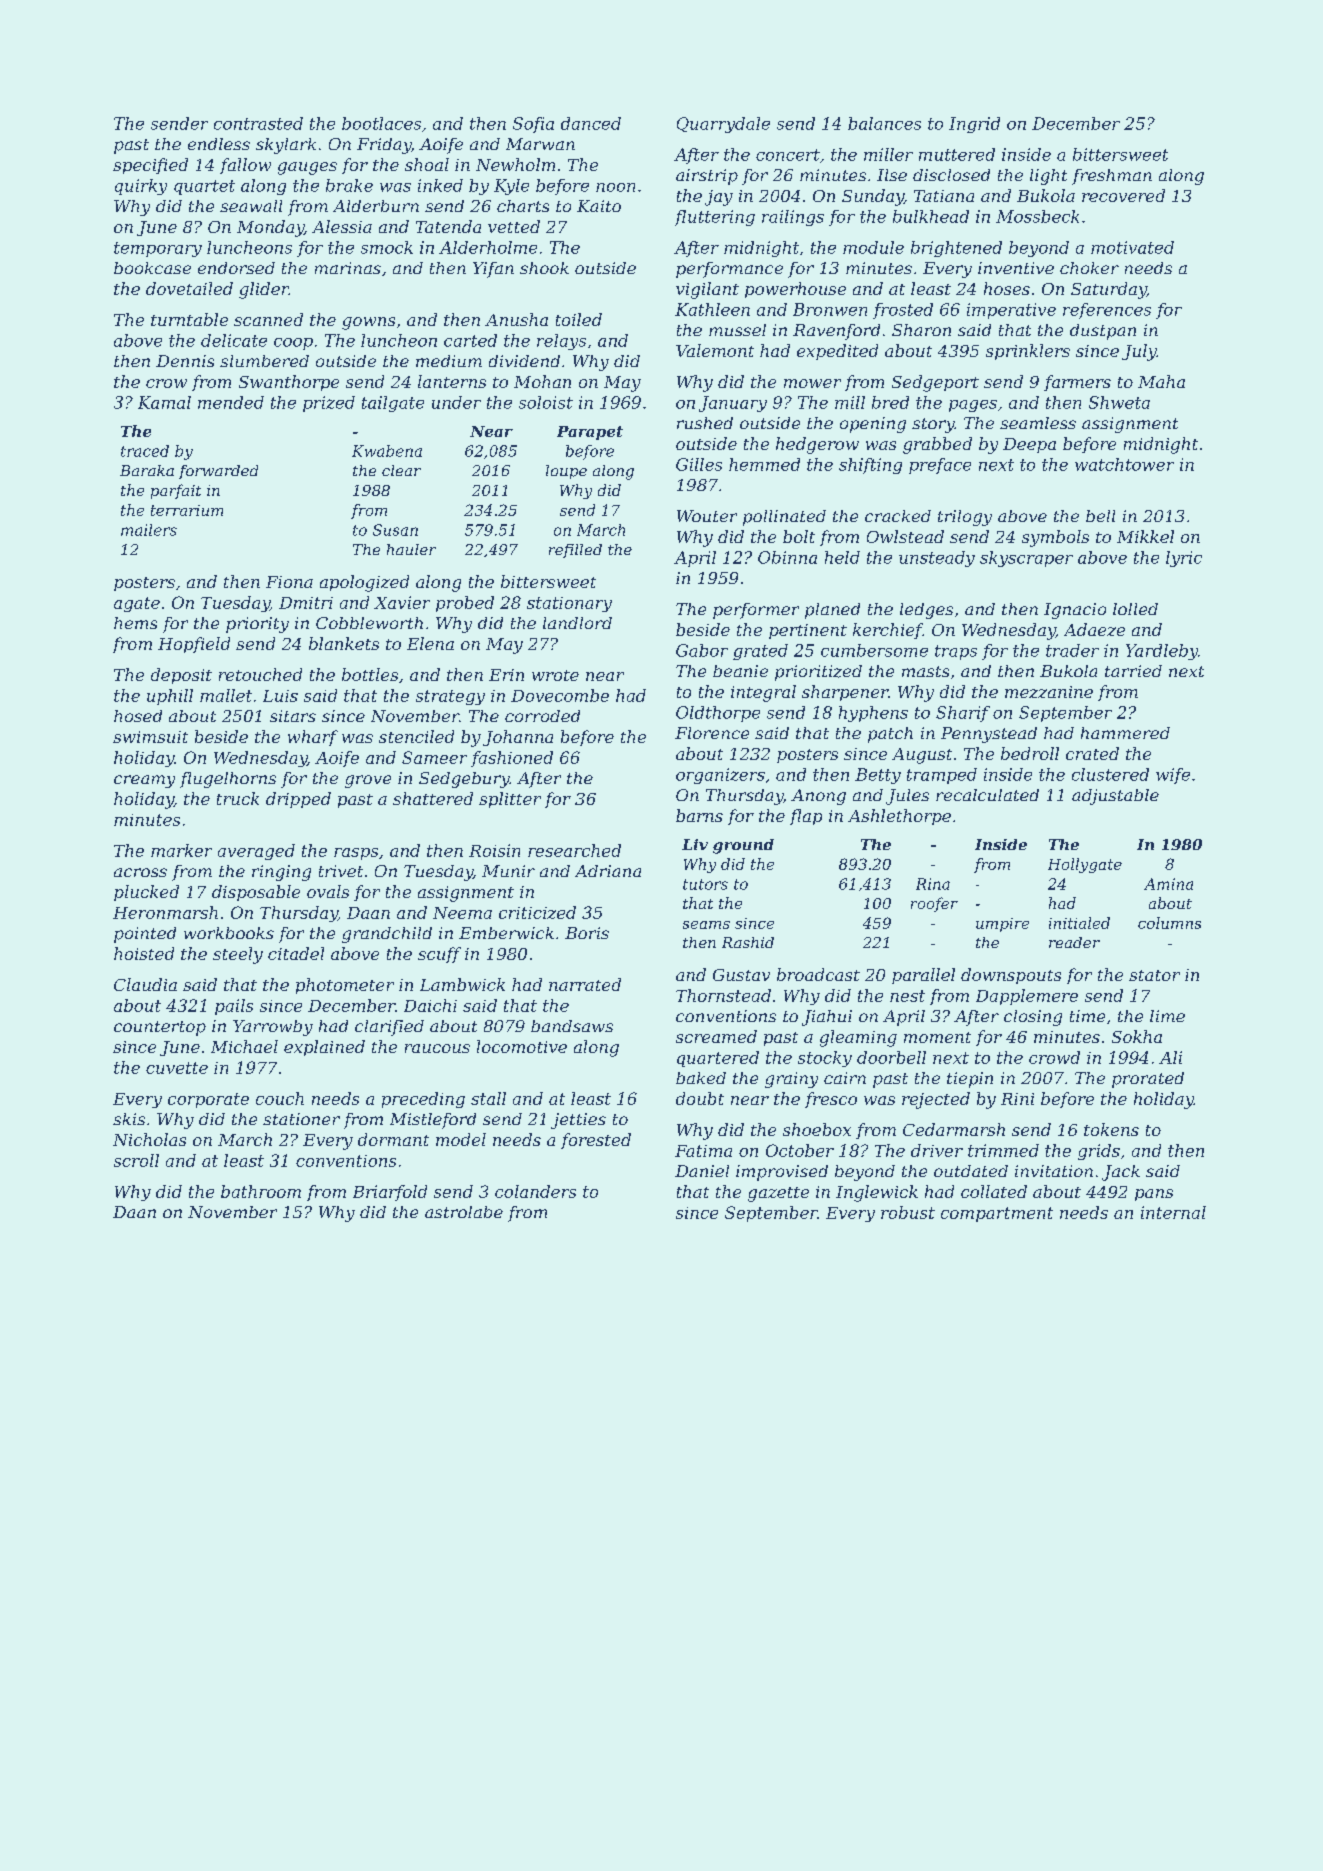 This screenshot has height=1871, width=1323. Describe the element at coordinates (268, 319) in the screenshot. I see `scanned` at that location.
